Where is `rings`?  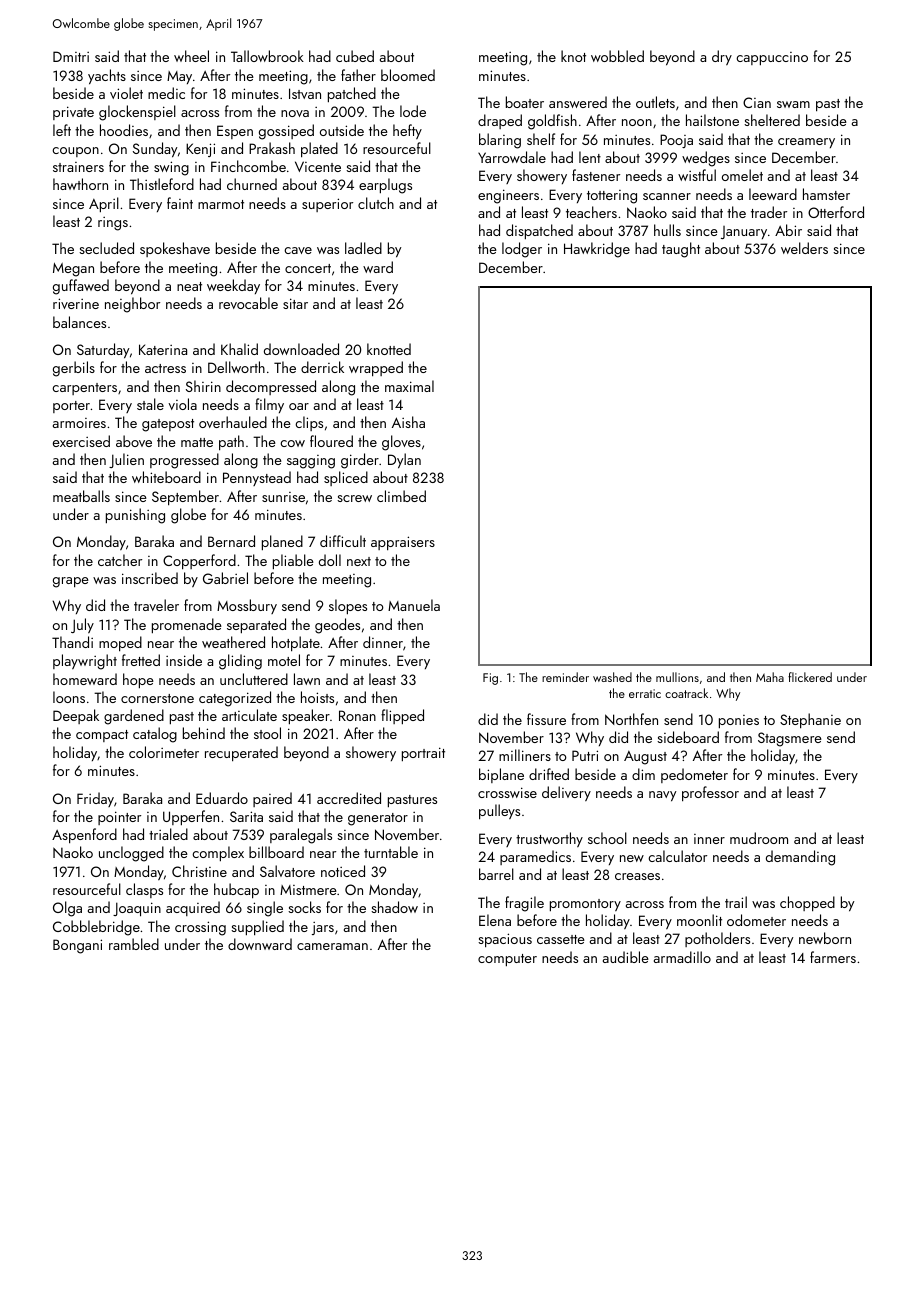 rings is located at coordinates (113, 224).
